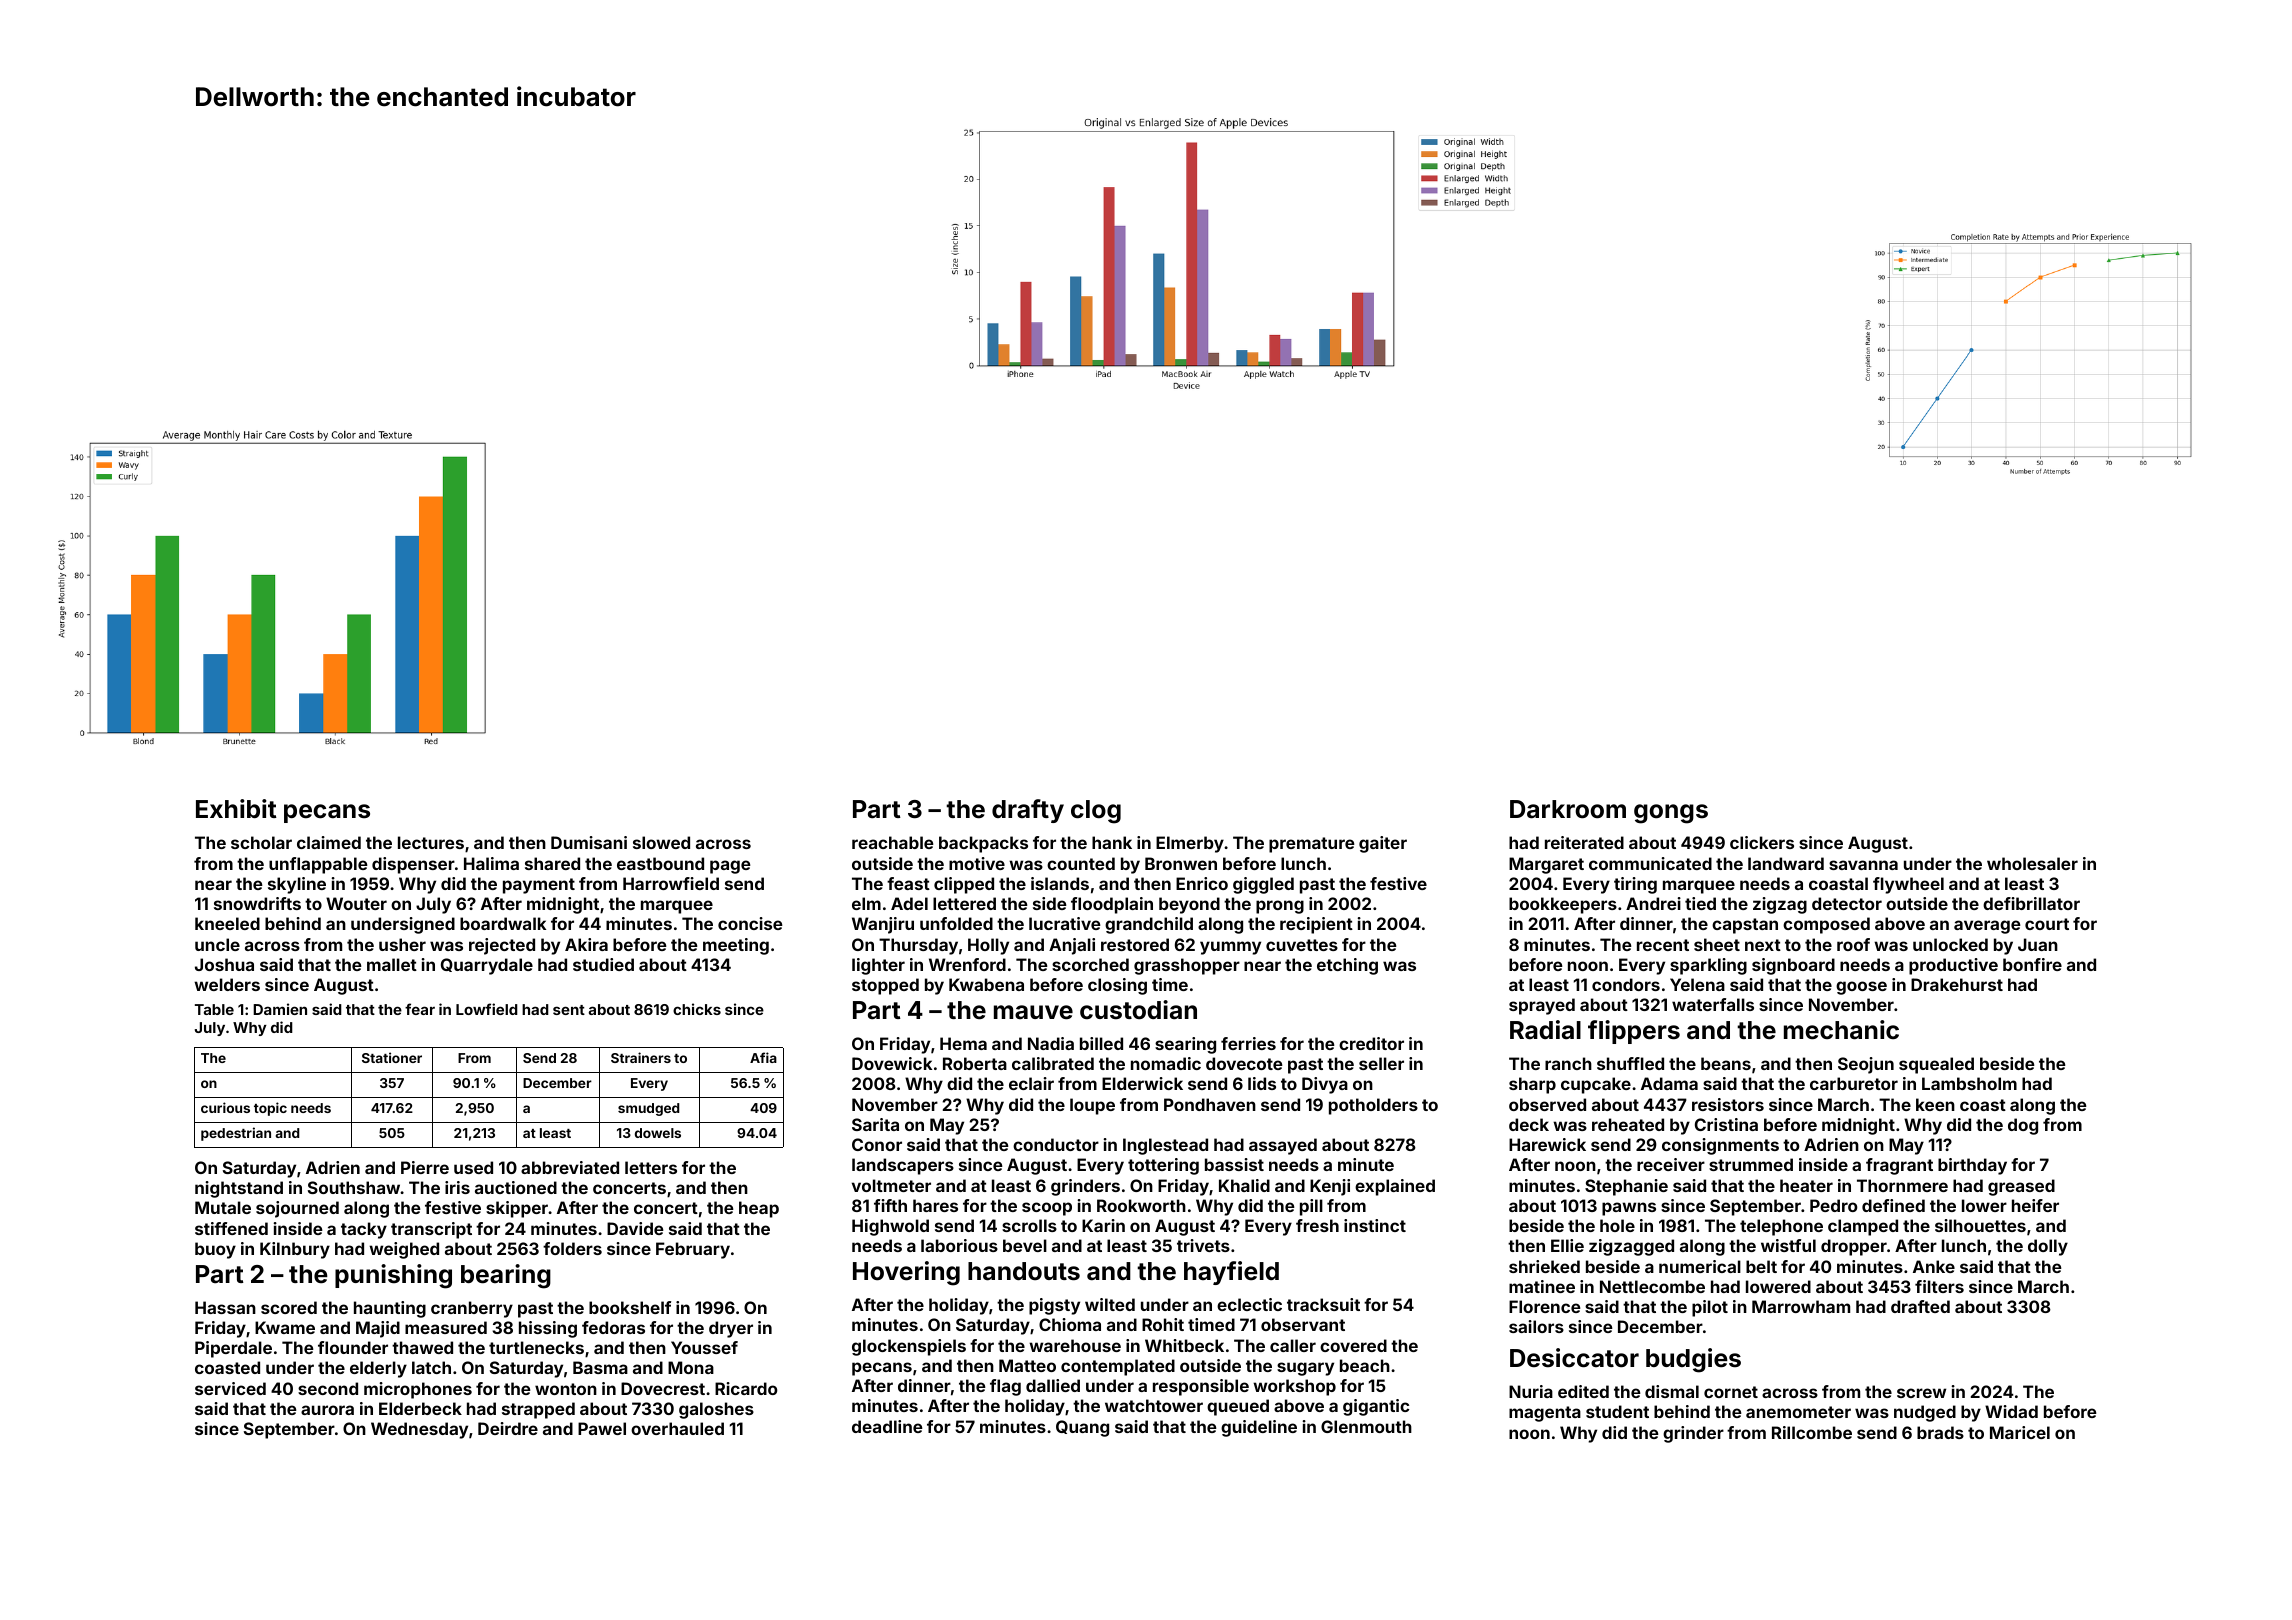 This document has width=2292, height=1620. Describe the element at coordinates (1163, 1166) in the document. I see `tottering` at that location.
